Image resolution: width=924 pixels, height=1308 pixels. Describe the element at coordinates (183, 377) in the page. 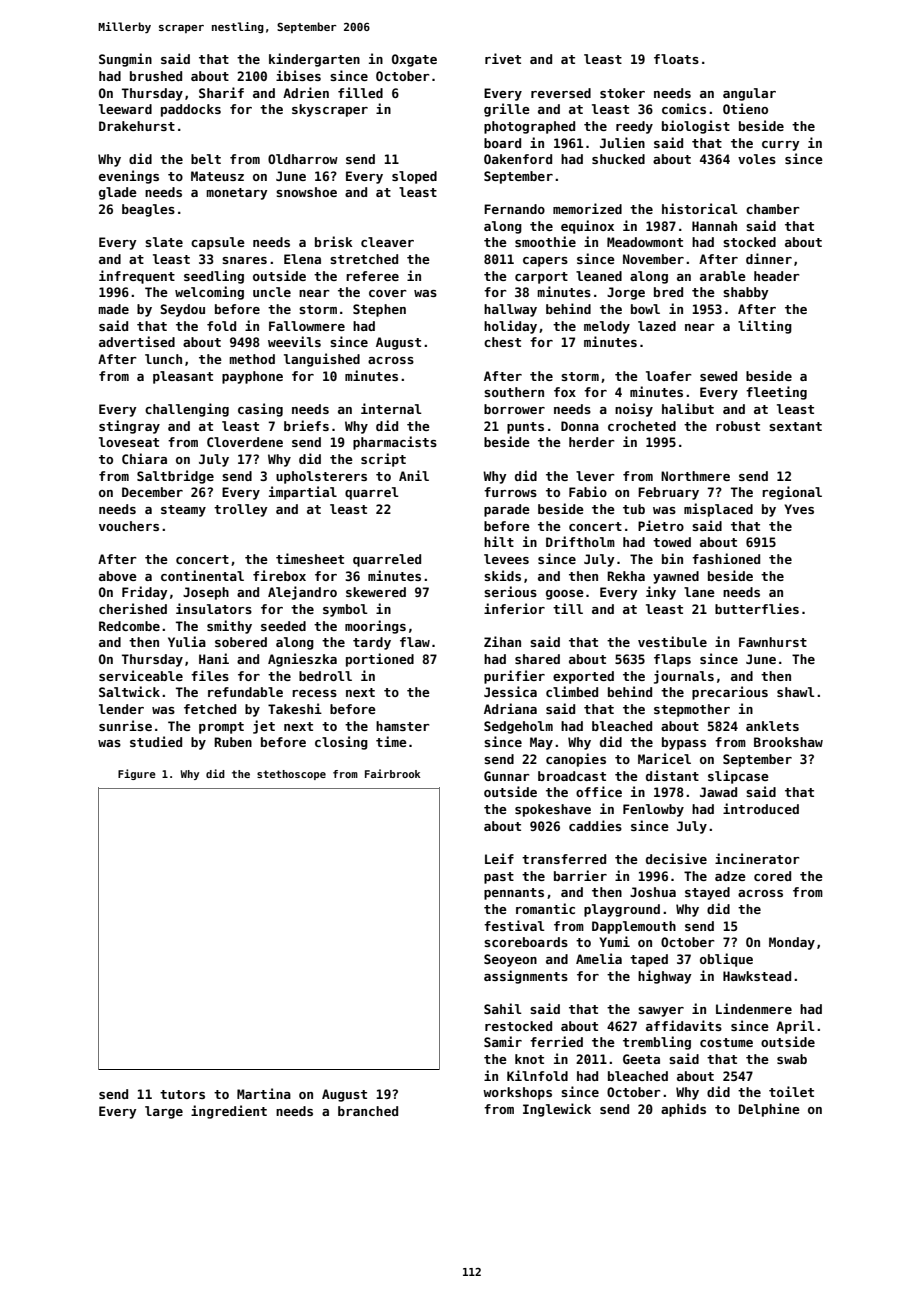

I see `pleasant` at that location.
